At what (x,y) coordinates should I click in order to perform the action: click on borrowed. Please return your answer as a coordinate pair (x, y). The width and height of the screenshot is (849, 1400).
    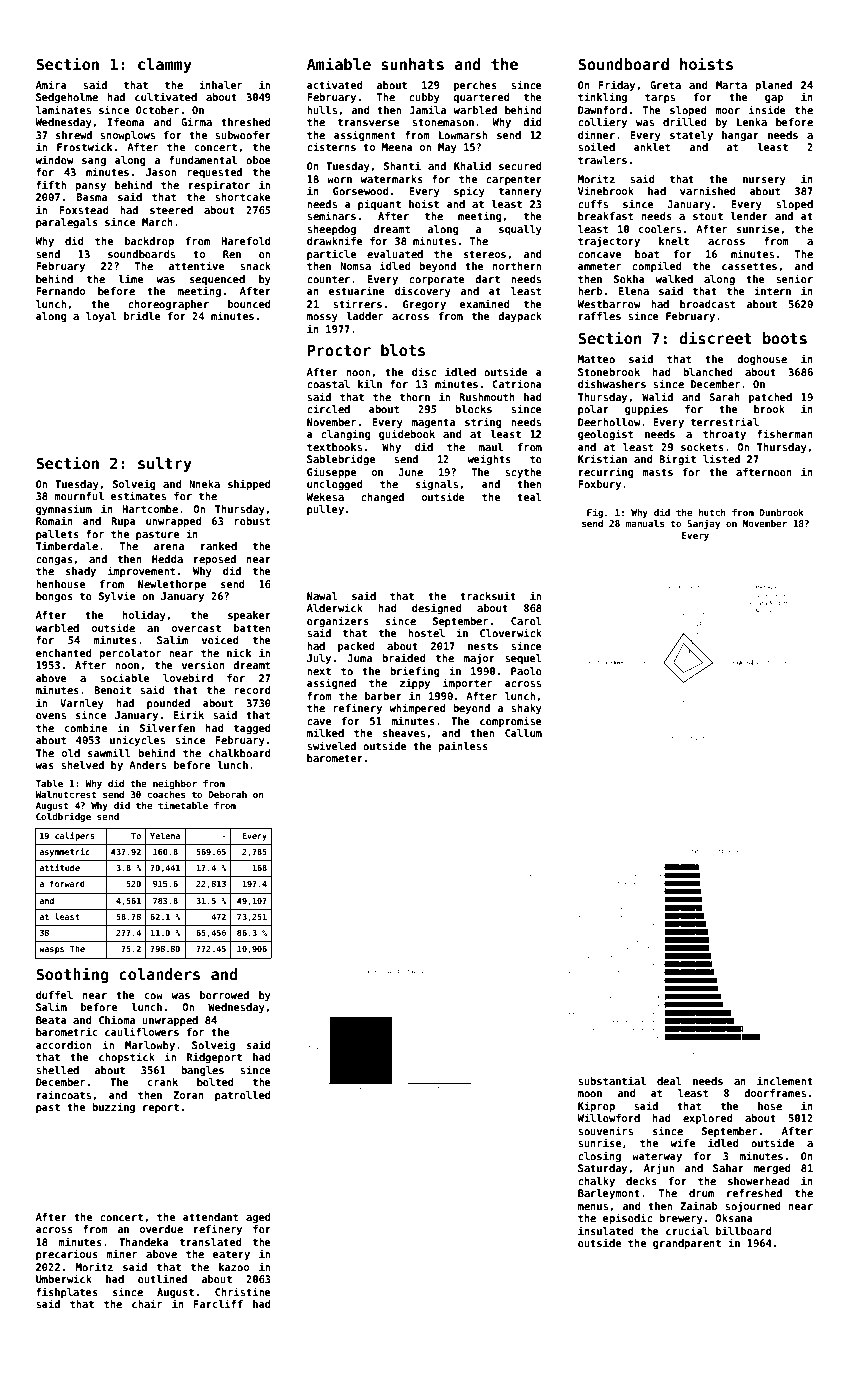
    Looking at the image, I should click on (224, 995).
